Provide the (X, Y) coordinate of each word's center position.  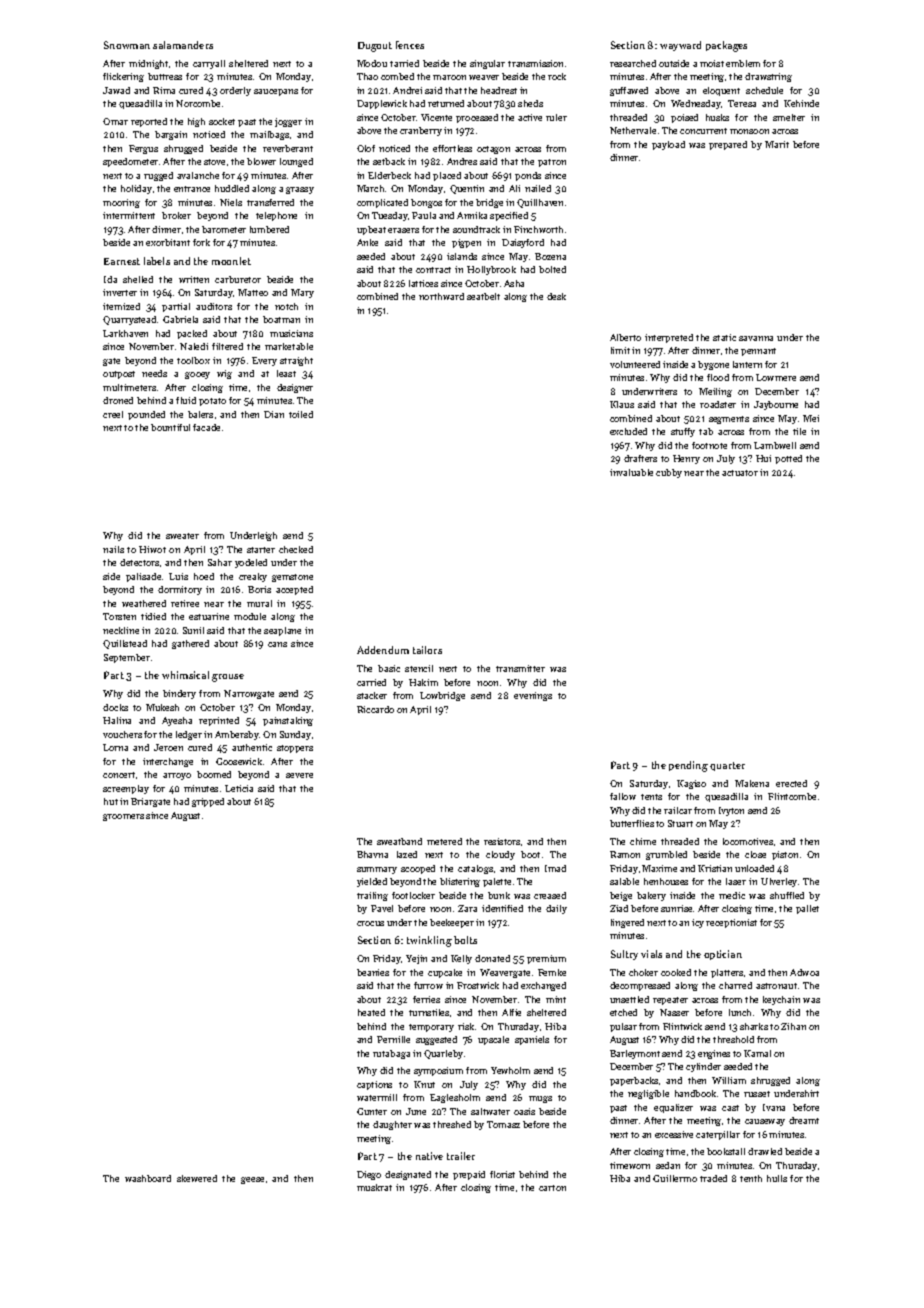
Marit (777, 144)
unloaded (754, 868)
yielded (372, 882)
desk (556, 296)
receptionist (731, 923)
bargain (171, 135)
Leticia (239, 788)
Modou (372, 63)
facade (206, 427)
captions (374, 1085)
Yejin (416, 959)
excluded (628, 431)
